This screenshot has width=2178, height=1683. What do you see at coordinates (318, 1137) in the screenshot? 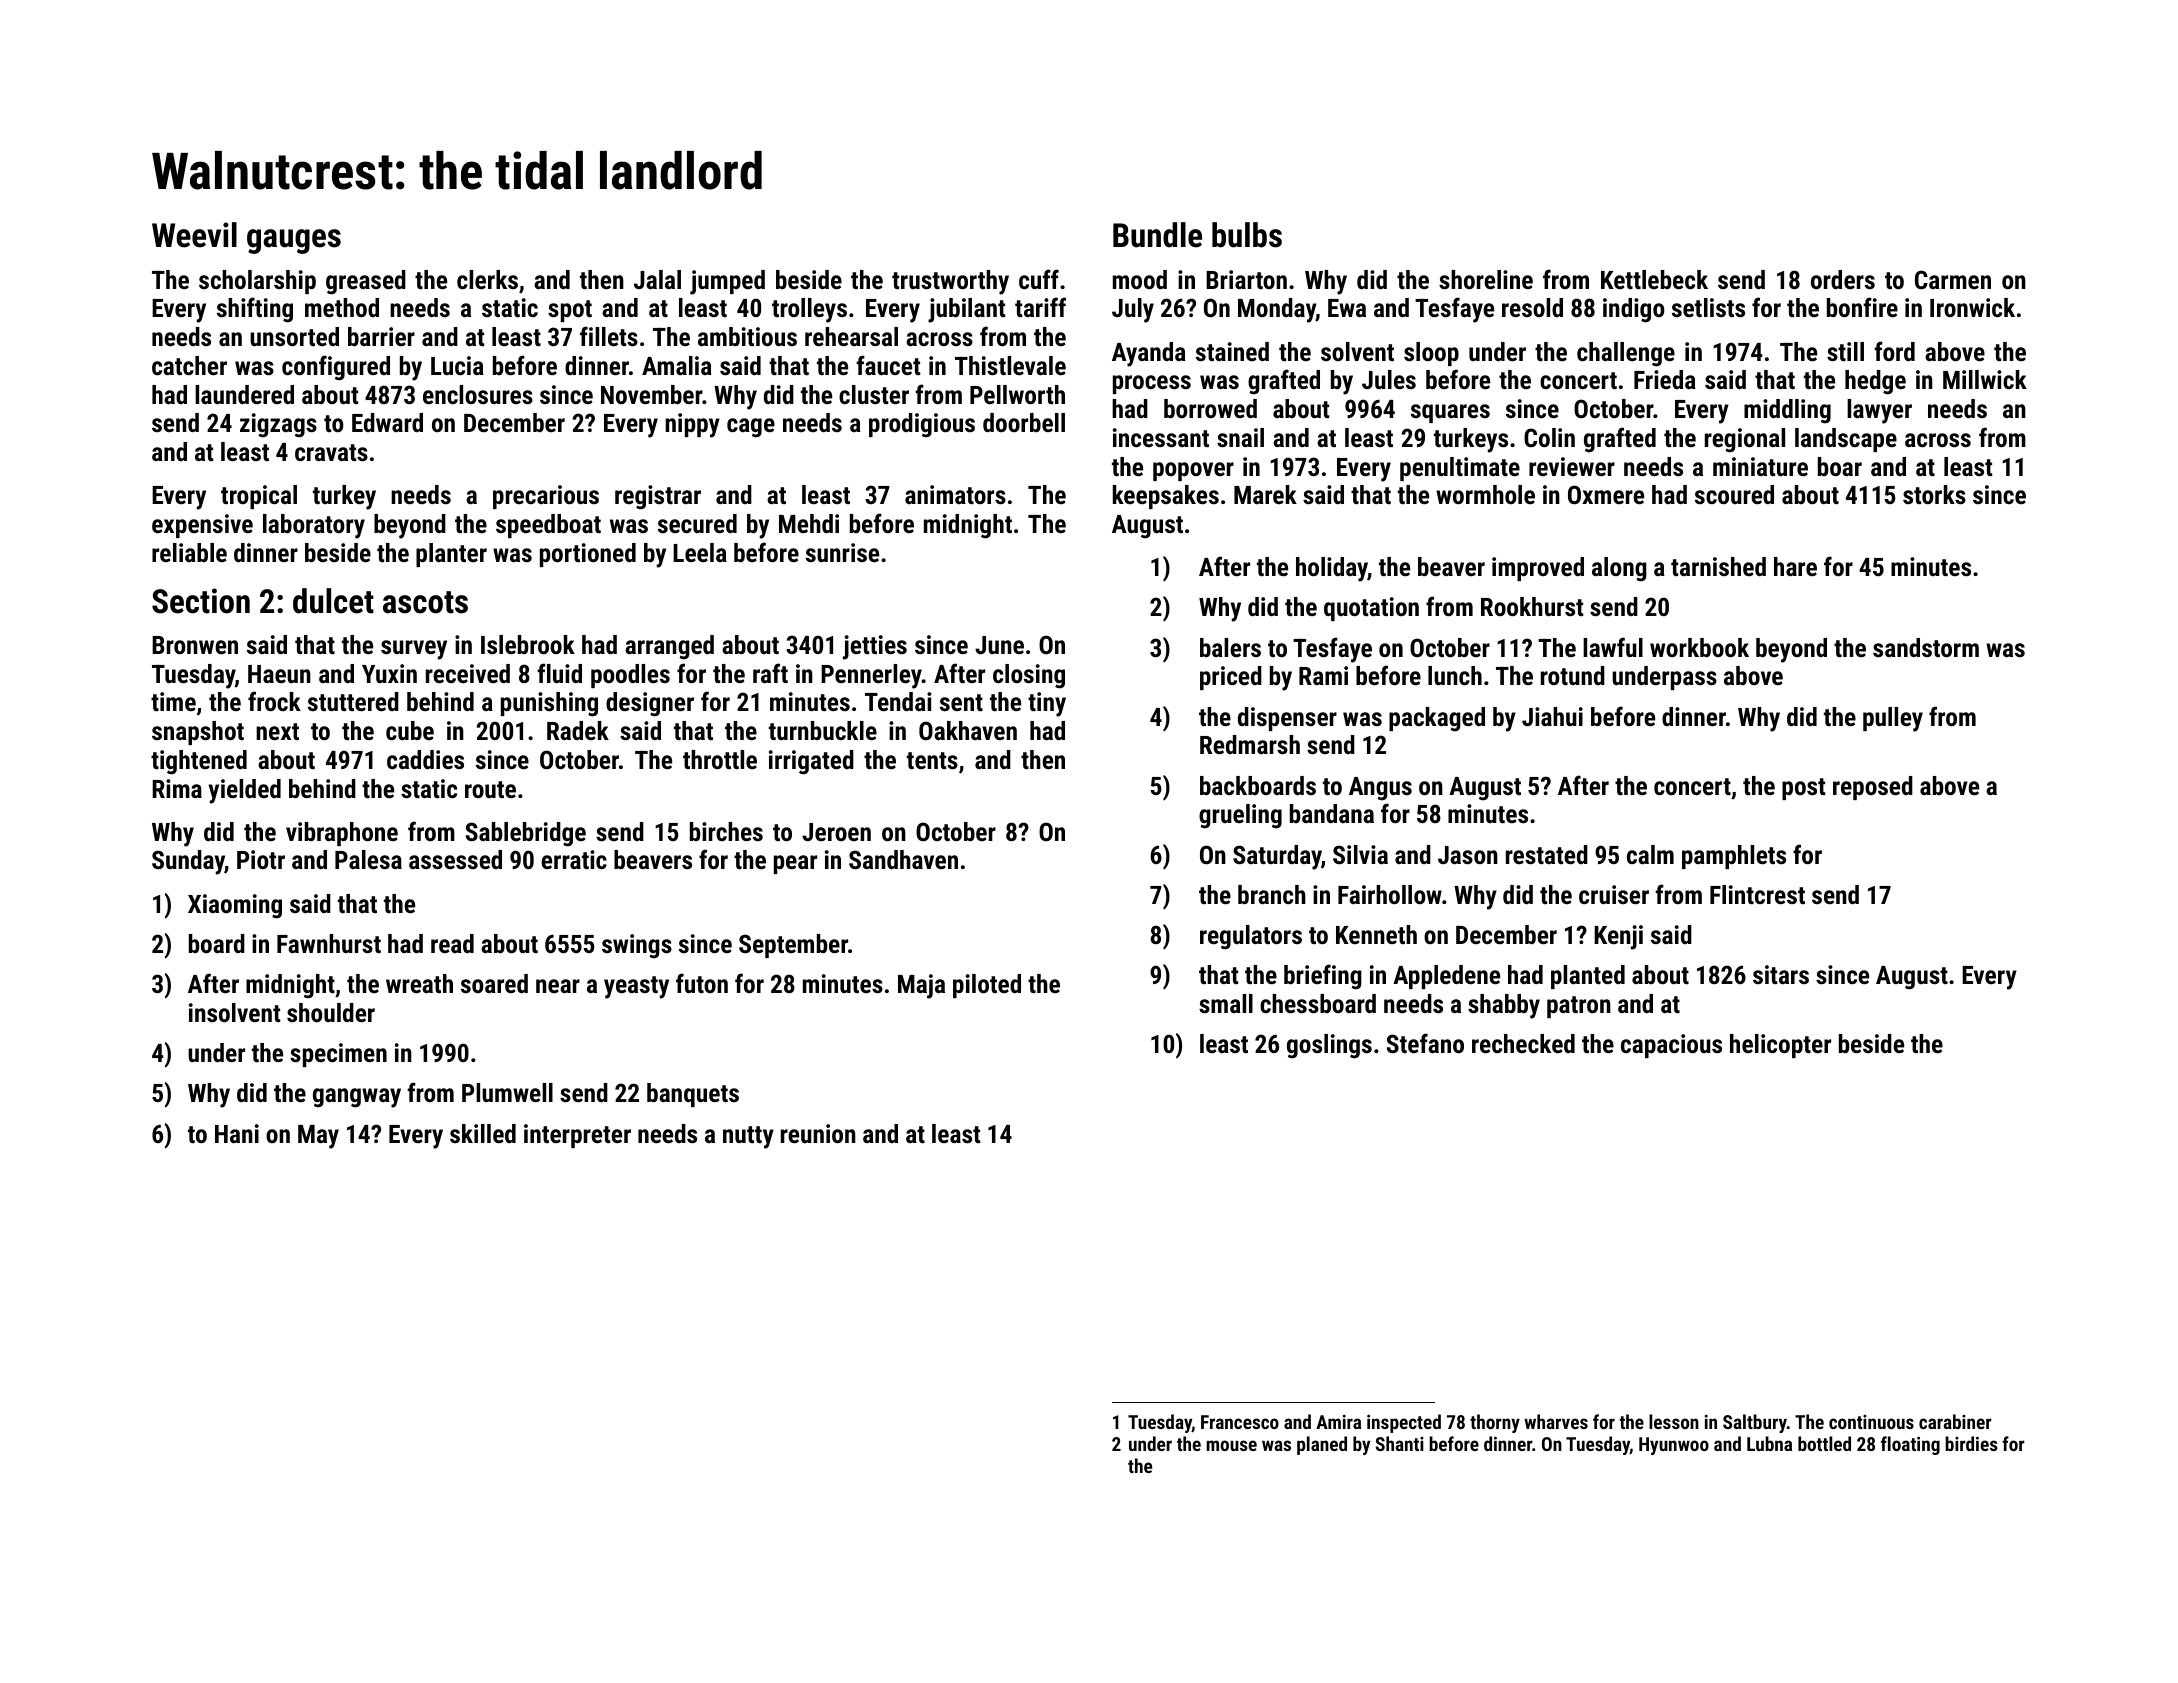
I see `May` at bounding box center [318, 1137].
